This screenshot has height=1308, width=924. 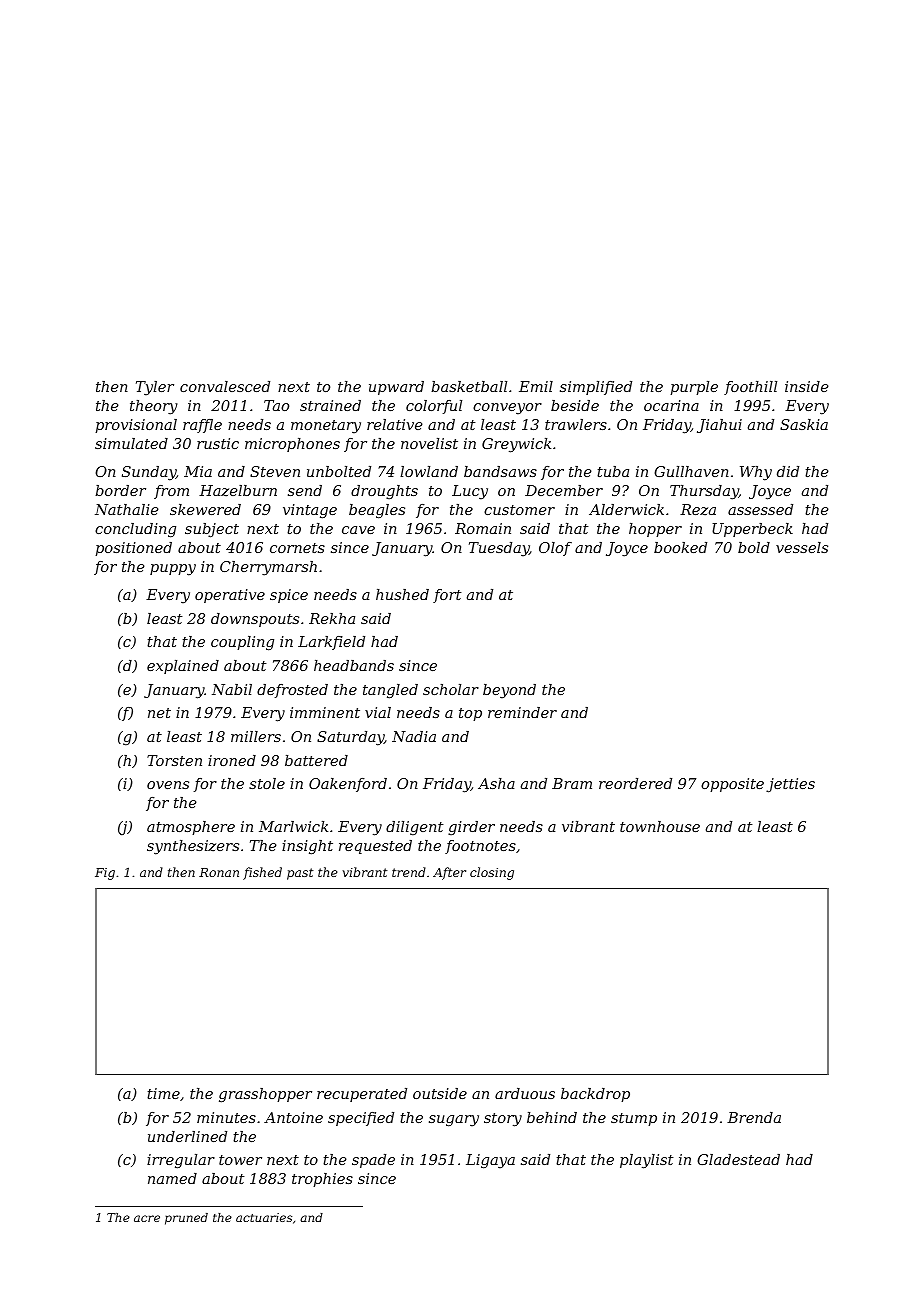 I want to click on lowland, so click(x=429, y=471).
